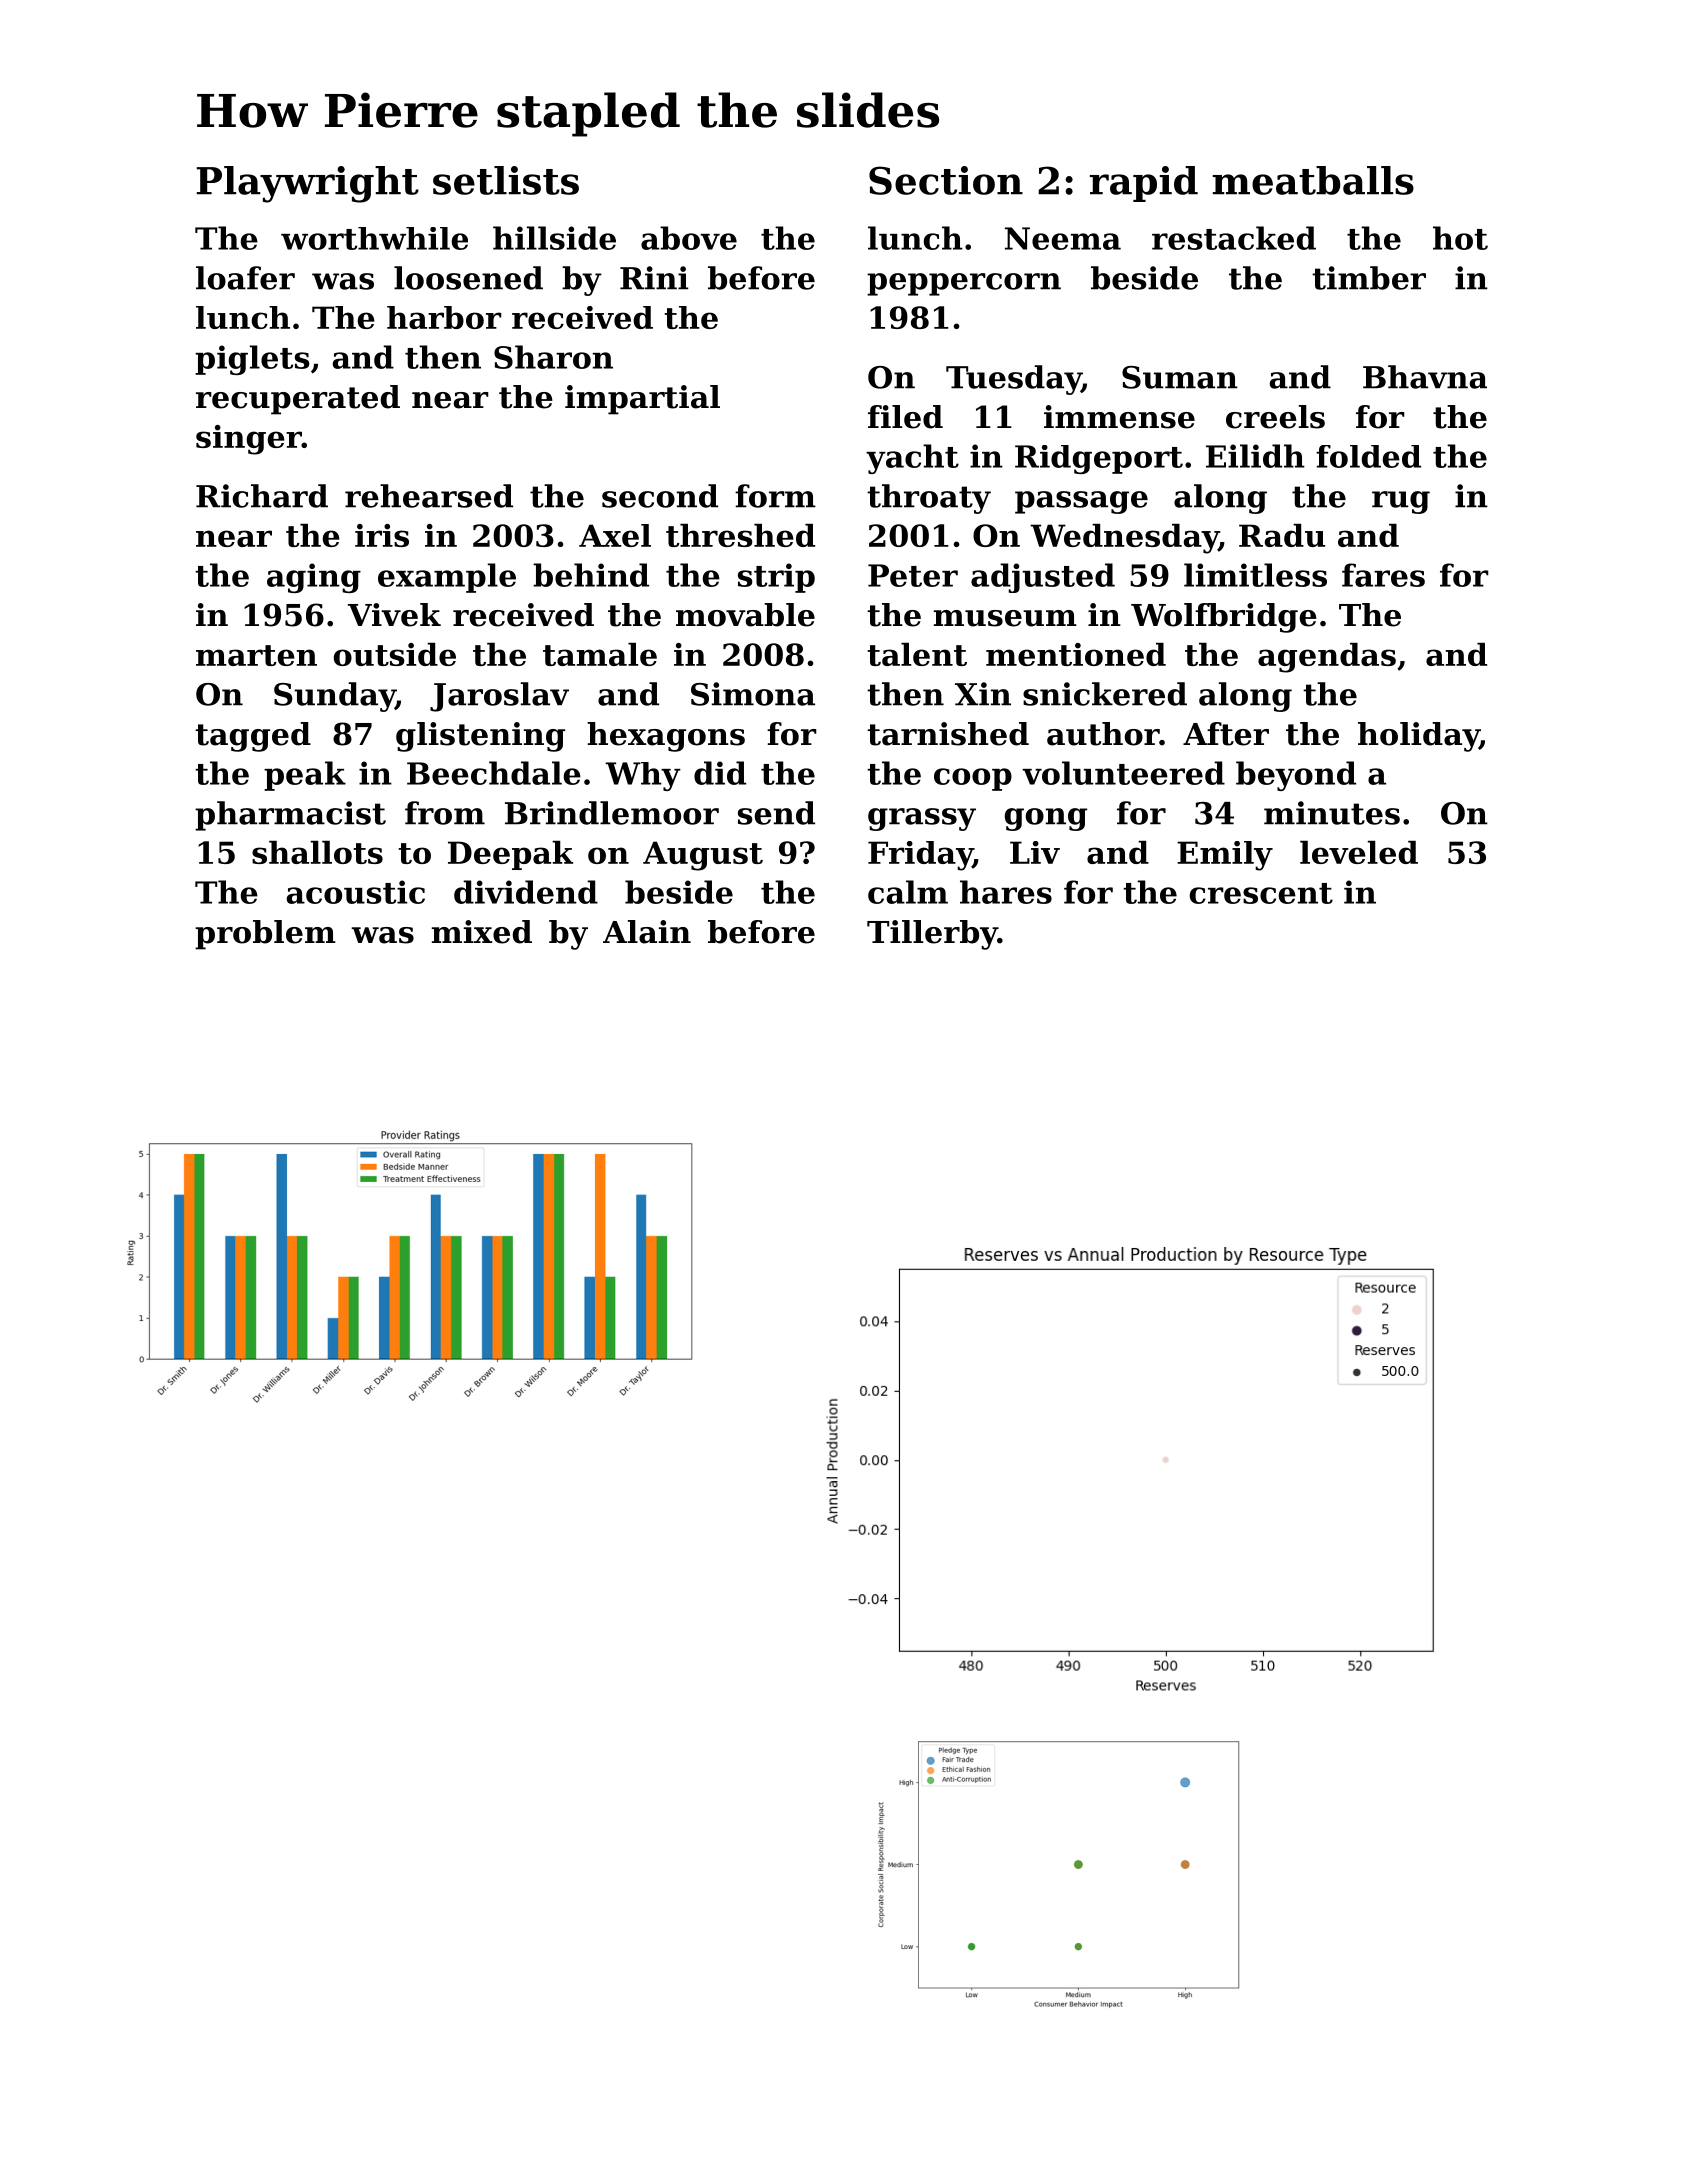 Image resolution: width=1683 pixels, height=2178 pixels. What do you see at coordinates (1359, 852) in the screenshot?
I see `leveled` at bounding box center [1359, 852].
